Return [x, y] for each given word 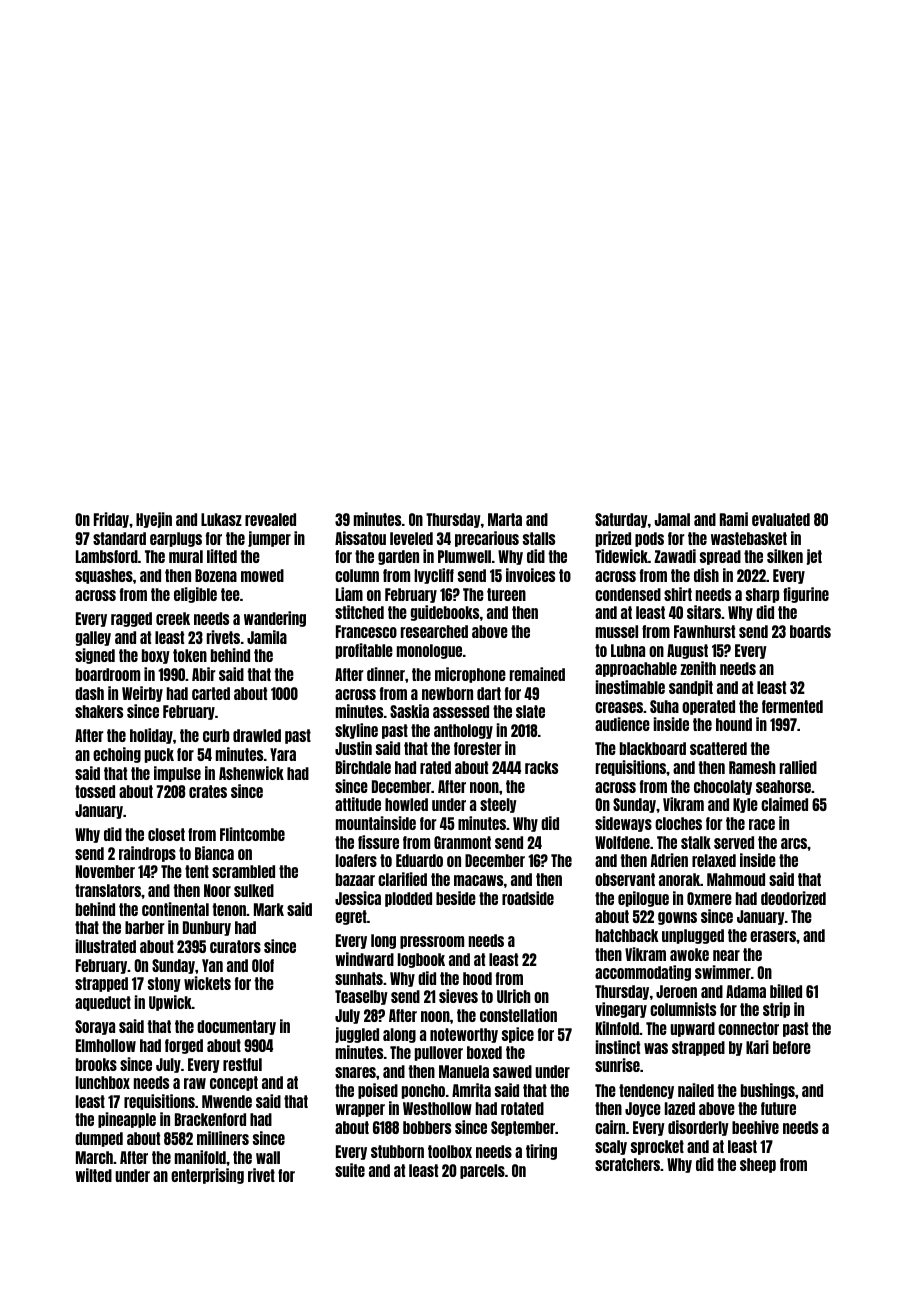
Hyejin [154, 520]
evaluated [781, 519]
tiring [541, 1152]
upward [692, 1029]
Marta [505, 519]
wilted [93, 1175]
